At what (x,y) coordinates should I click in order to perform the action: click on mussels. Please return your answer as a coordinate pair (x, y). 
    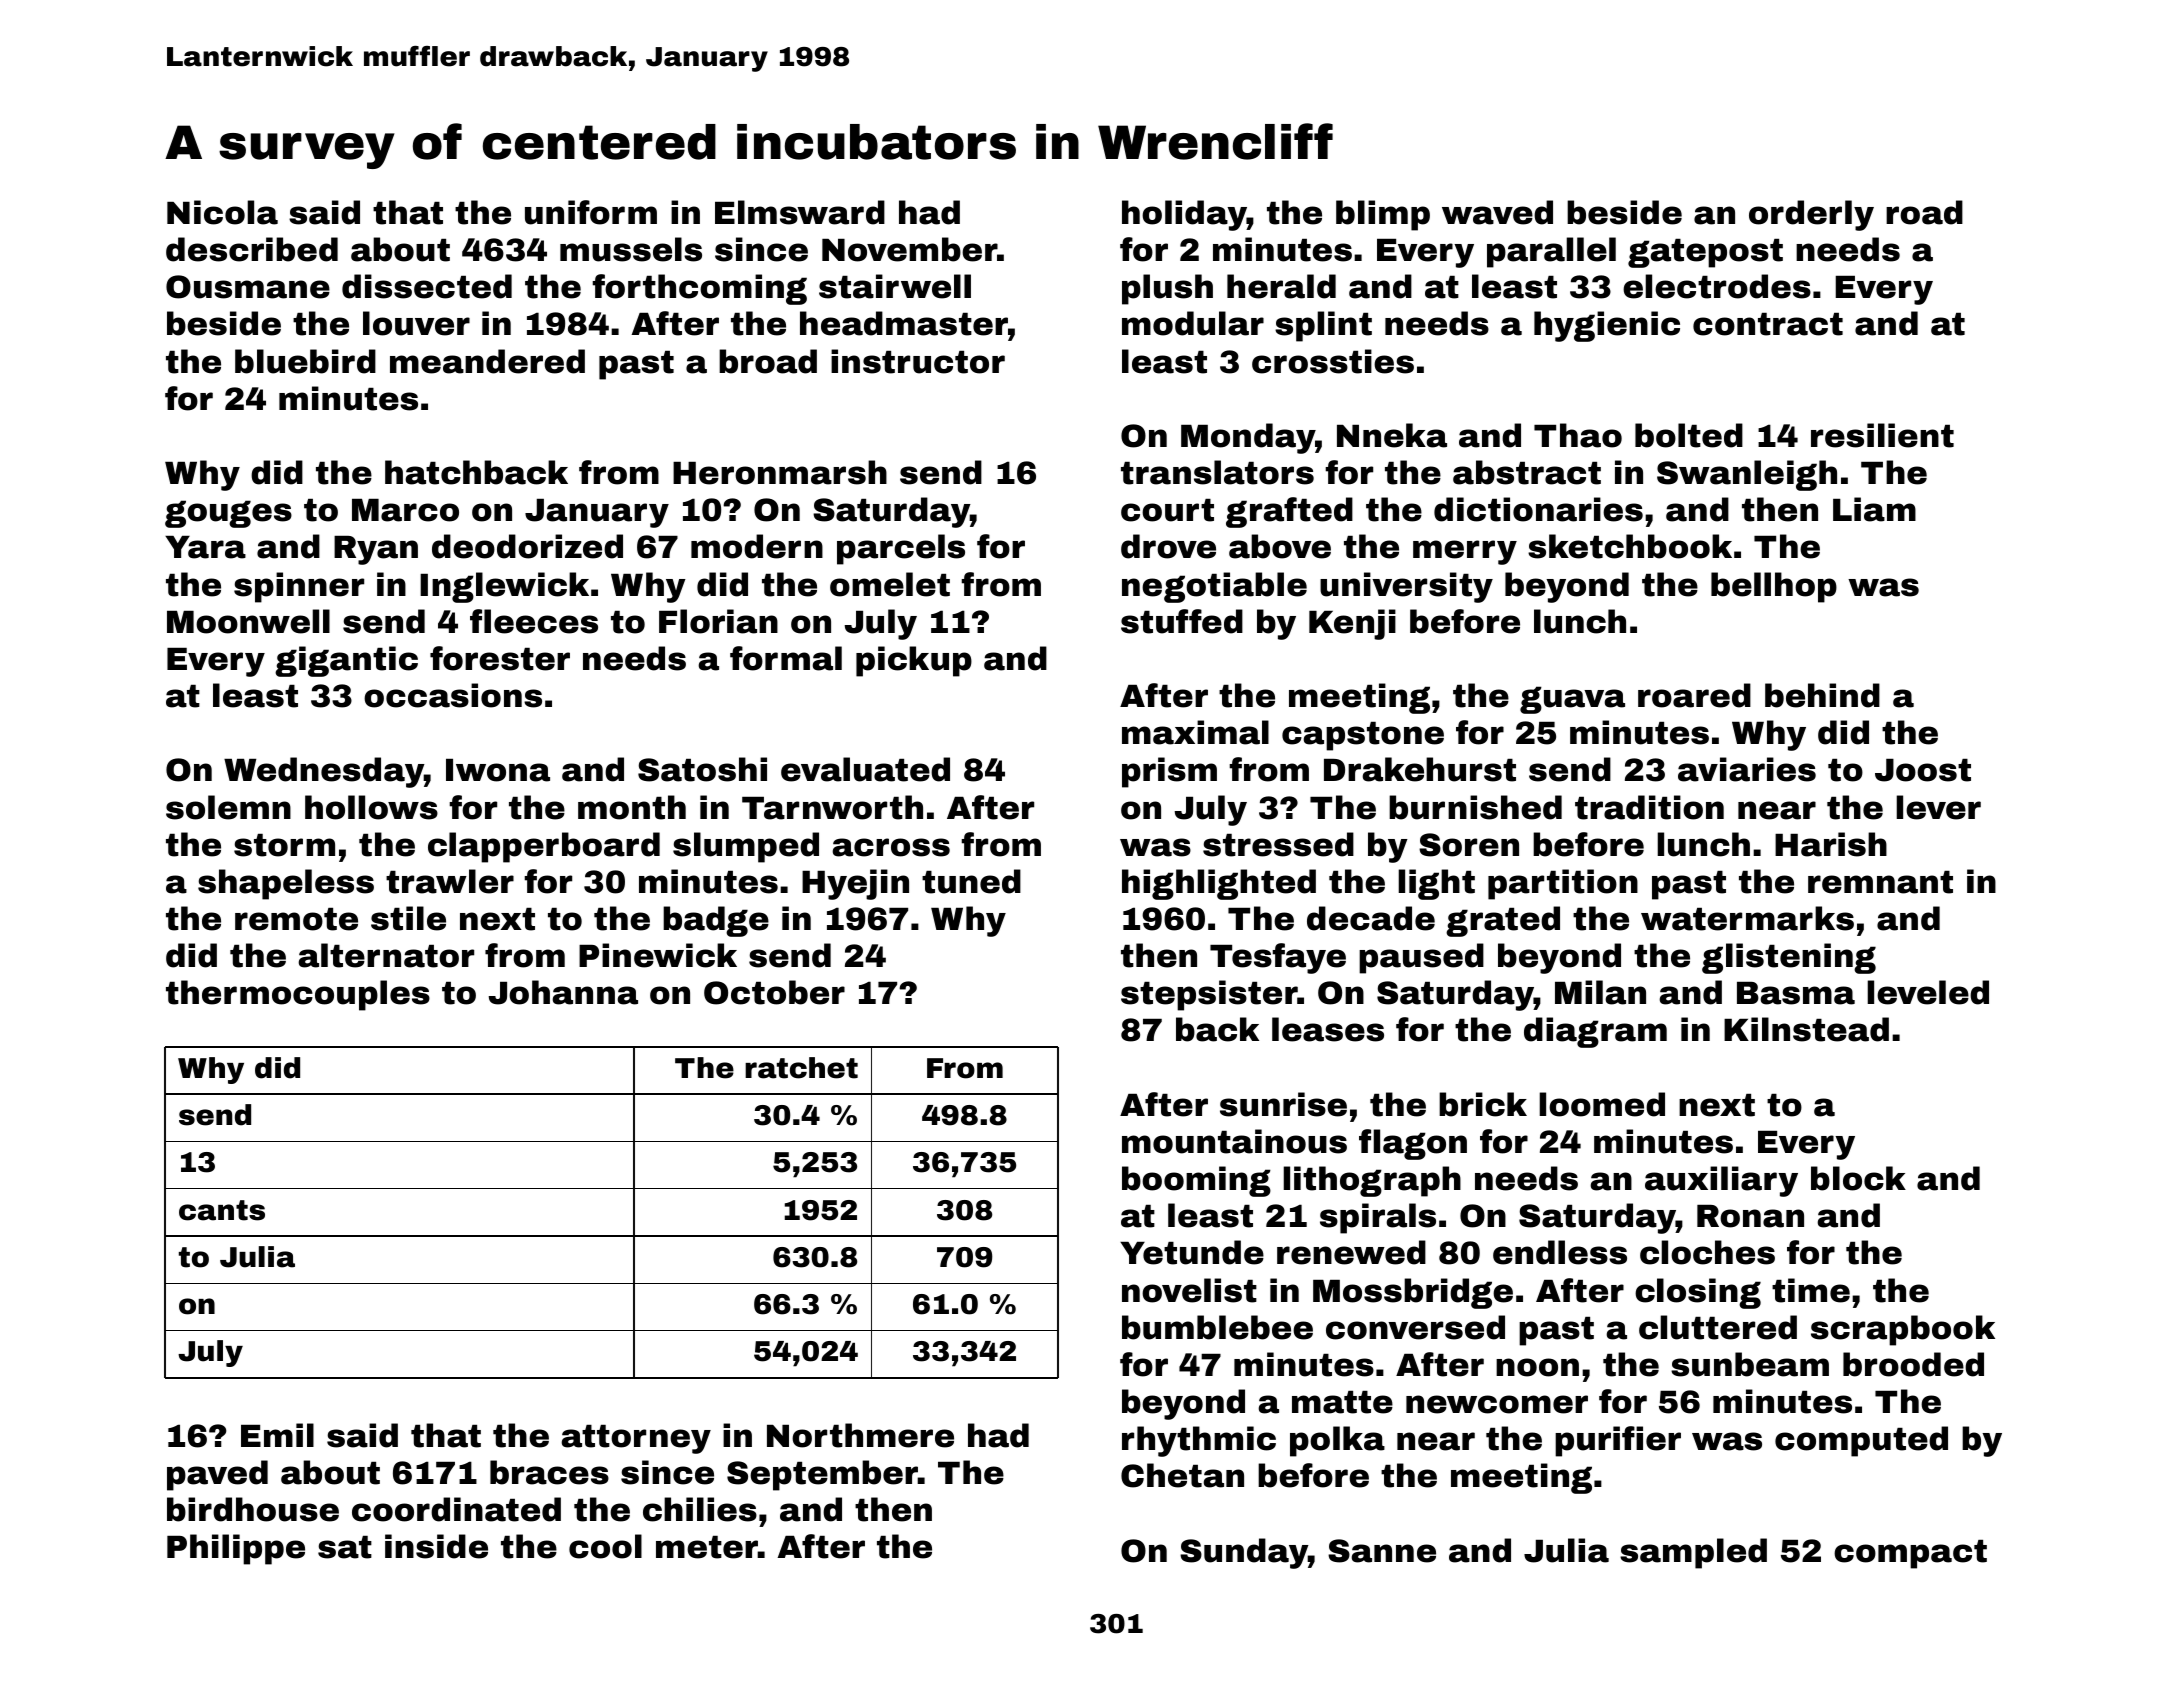
    Looking at the image, I should click on (631, 249).
